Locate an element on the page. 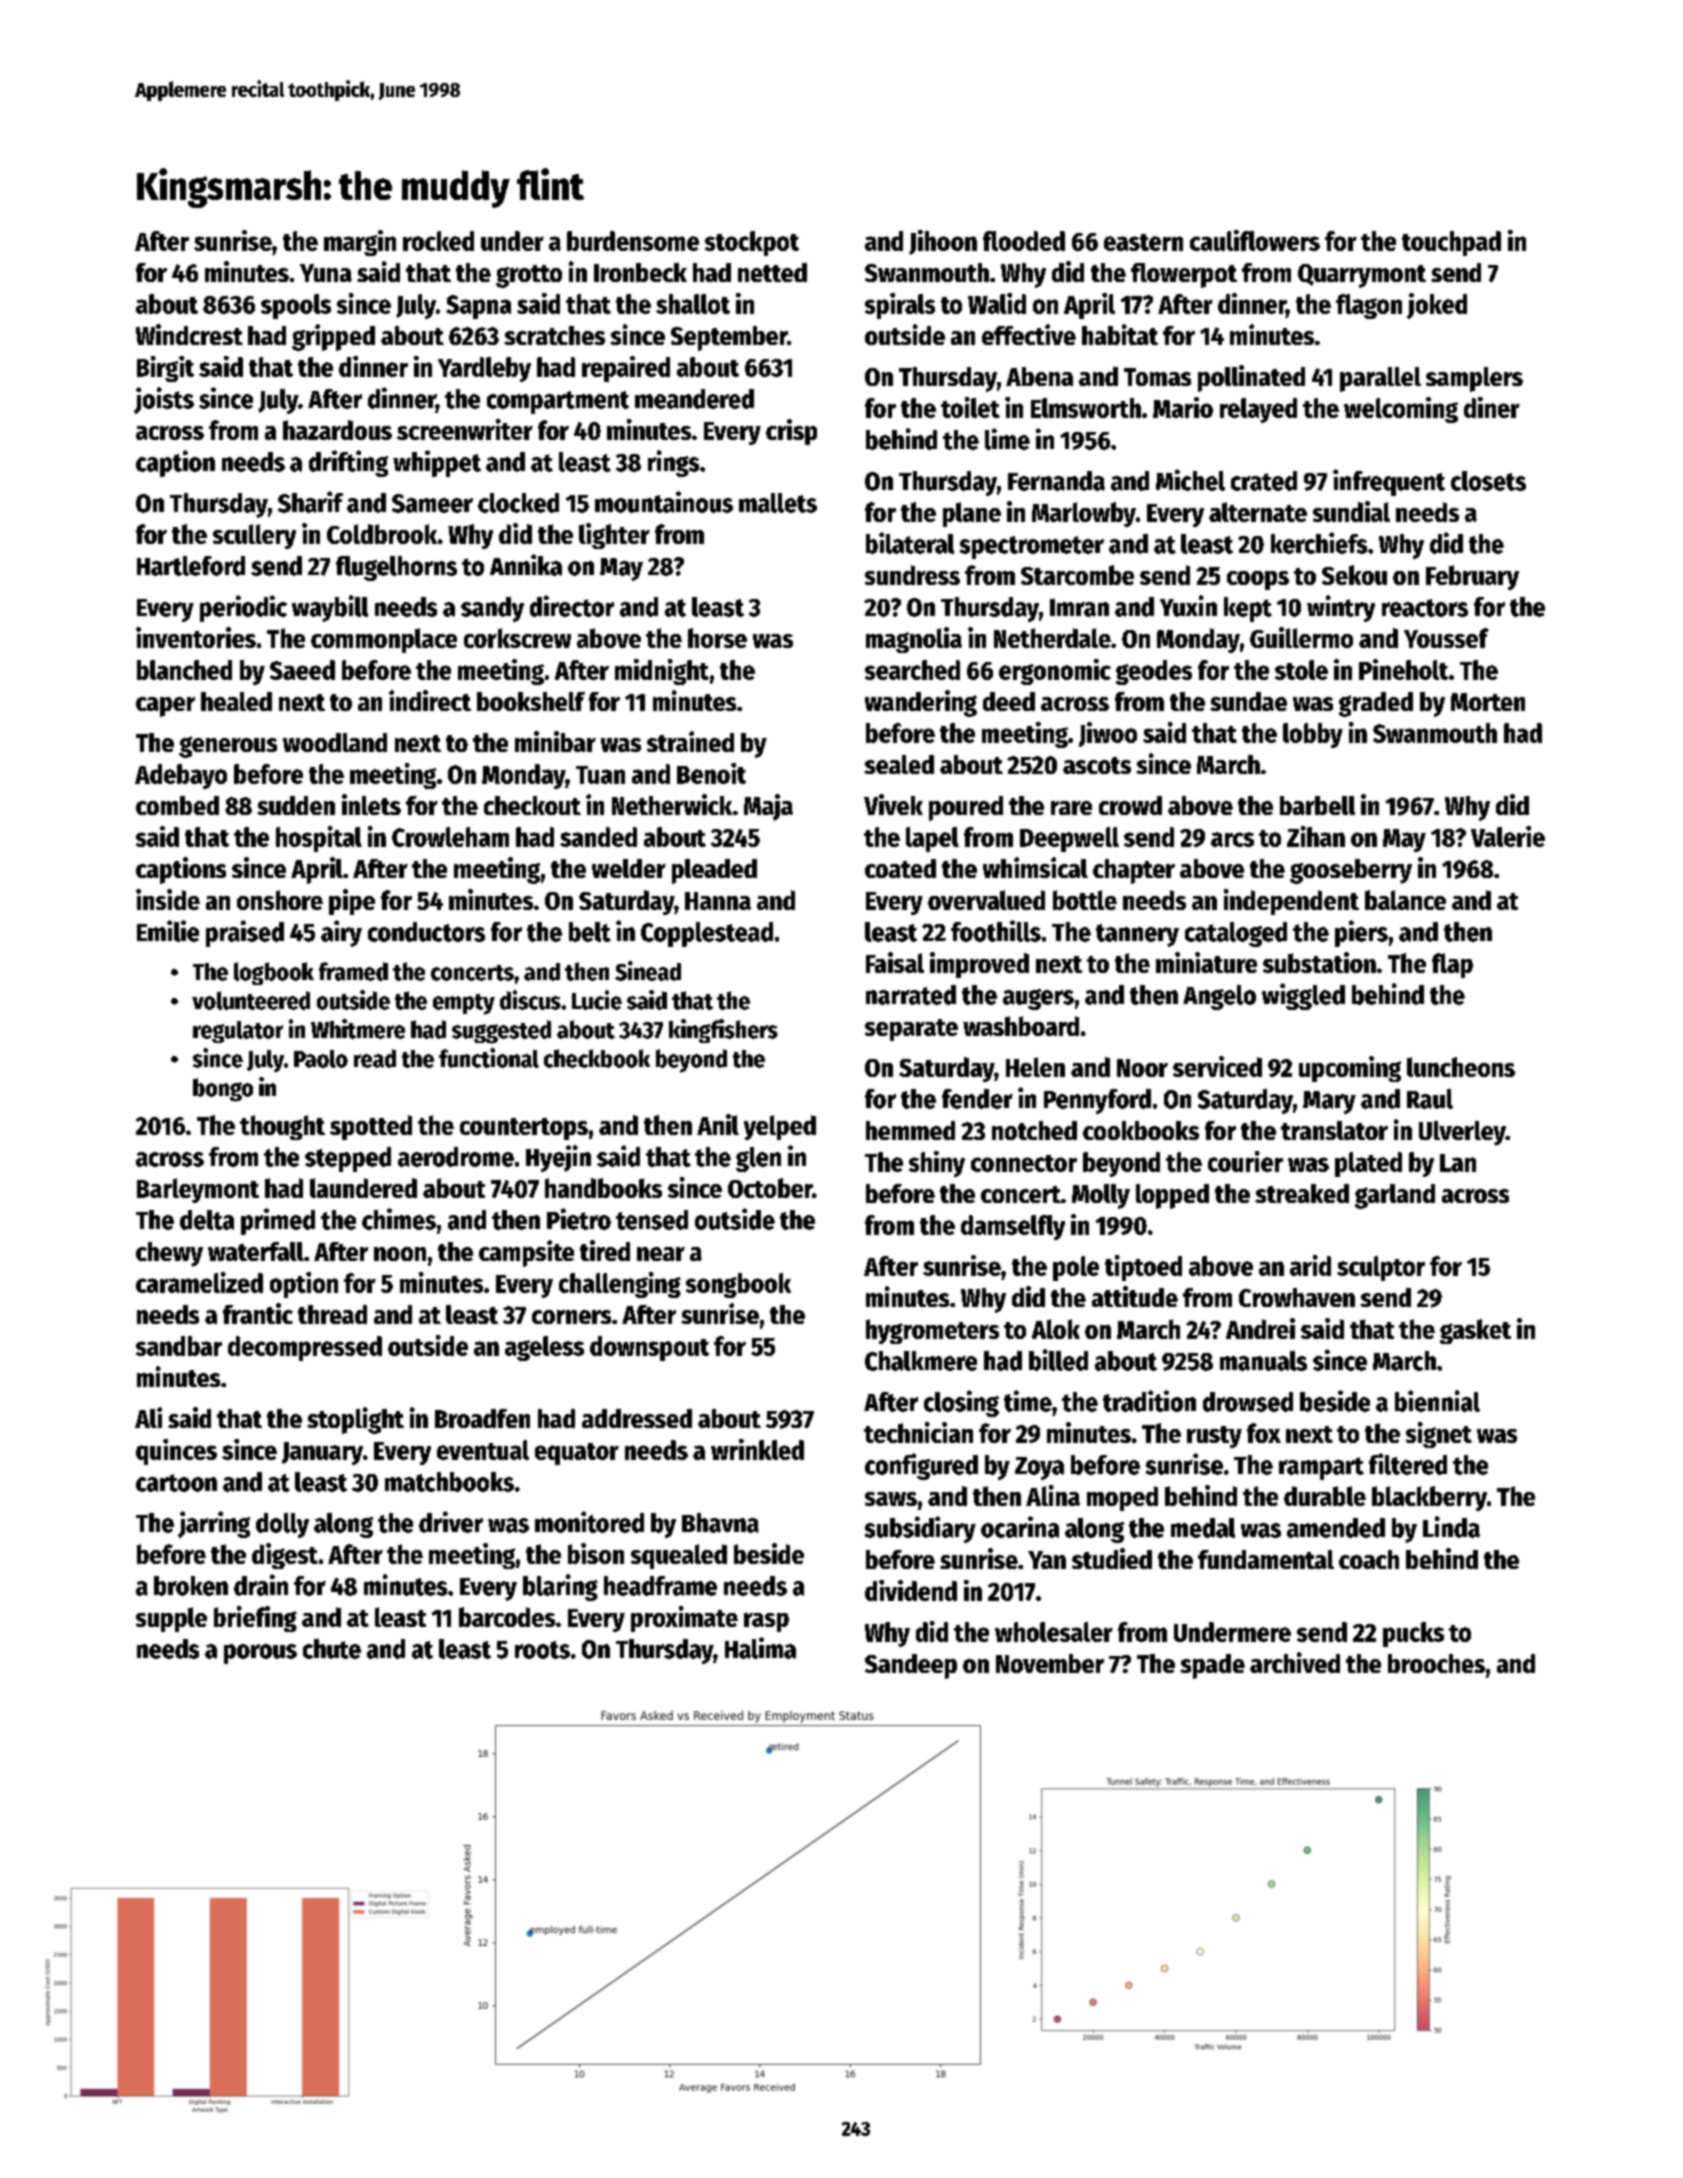  Sapna is located at coordinates (478, 307).
